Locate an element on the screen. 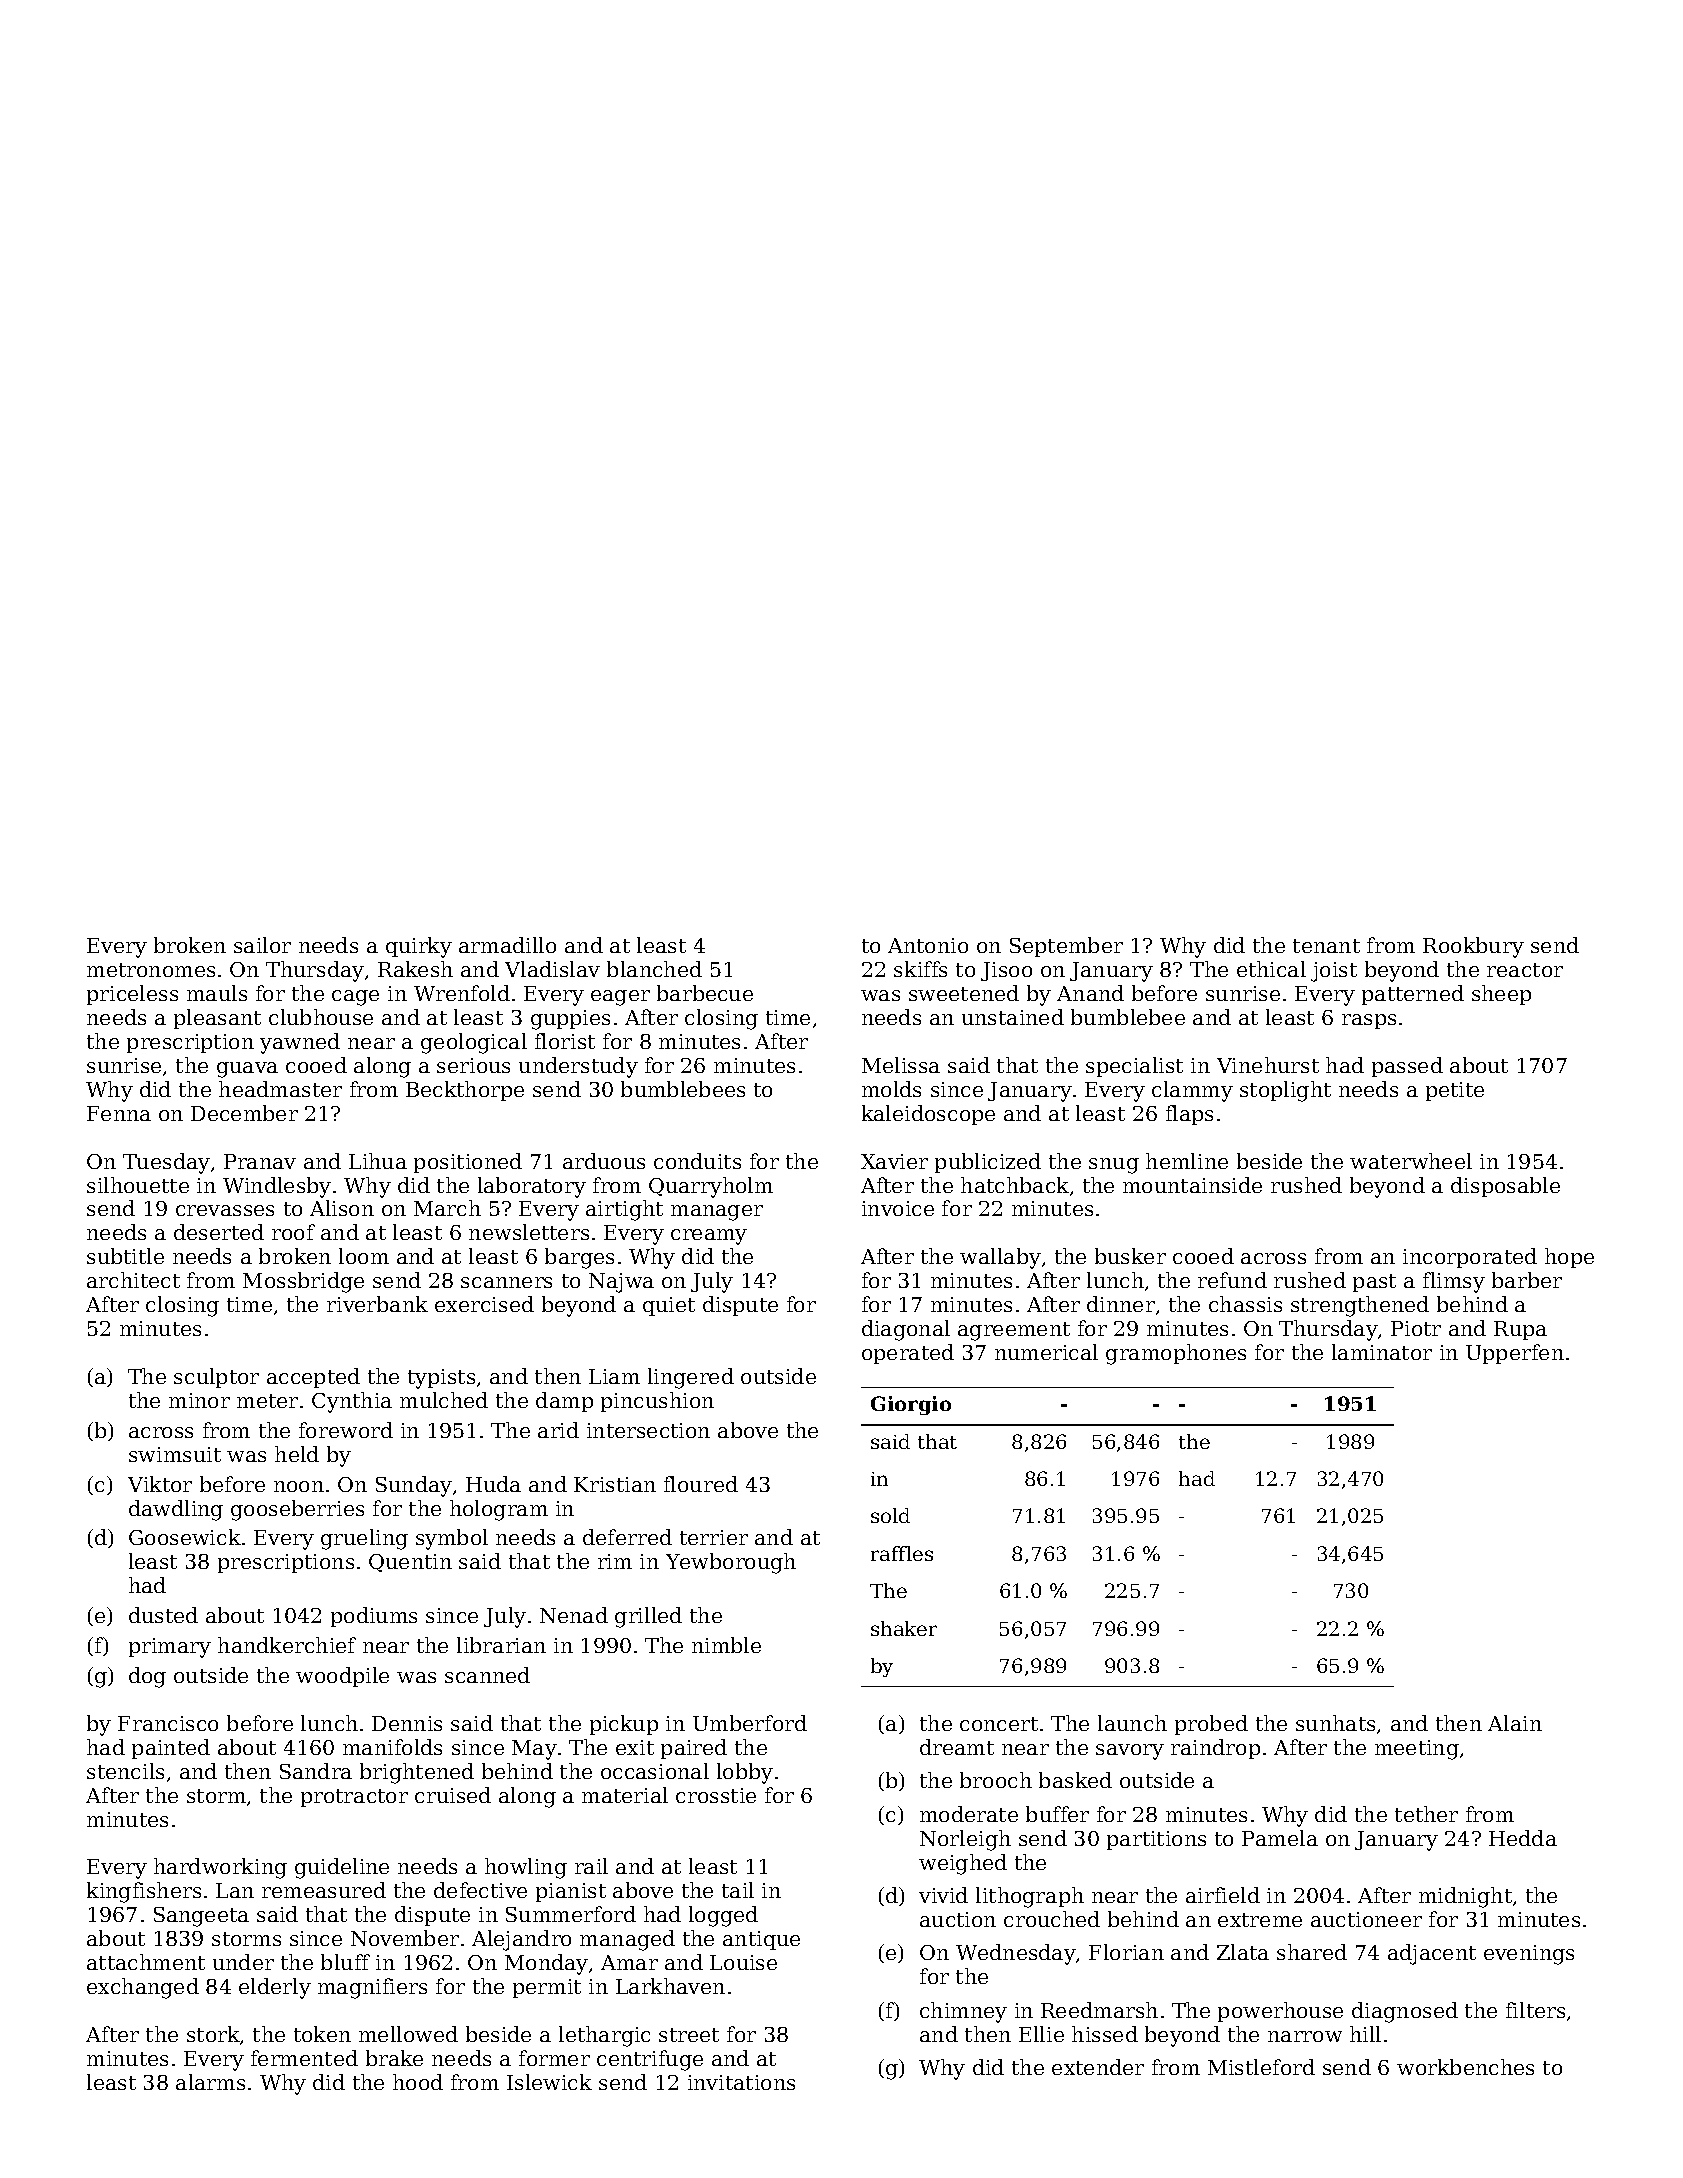  silhouette is located at coordinates (138, 1185).
